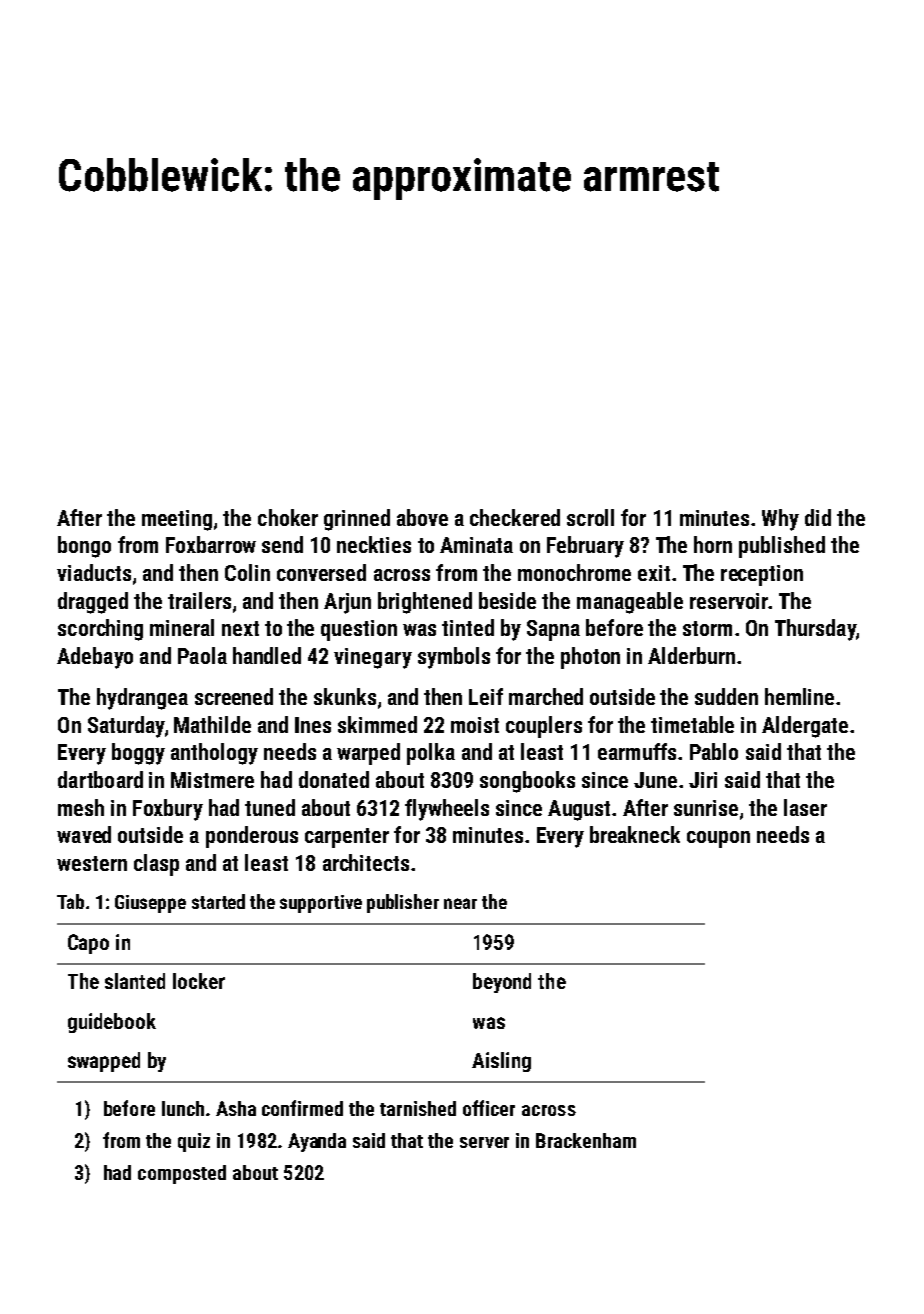  What do you see at coordinates (590, 517) in the screenshot?
I see `scroll` at bounding box center [590, 517].
